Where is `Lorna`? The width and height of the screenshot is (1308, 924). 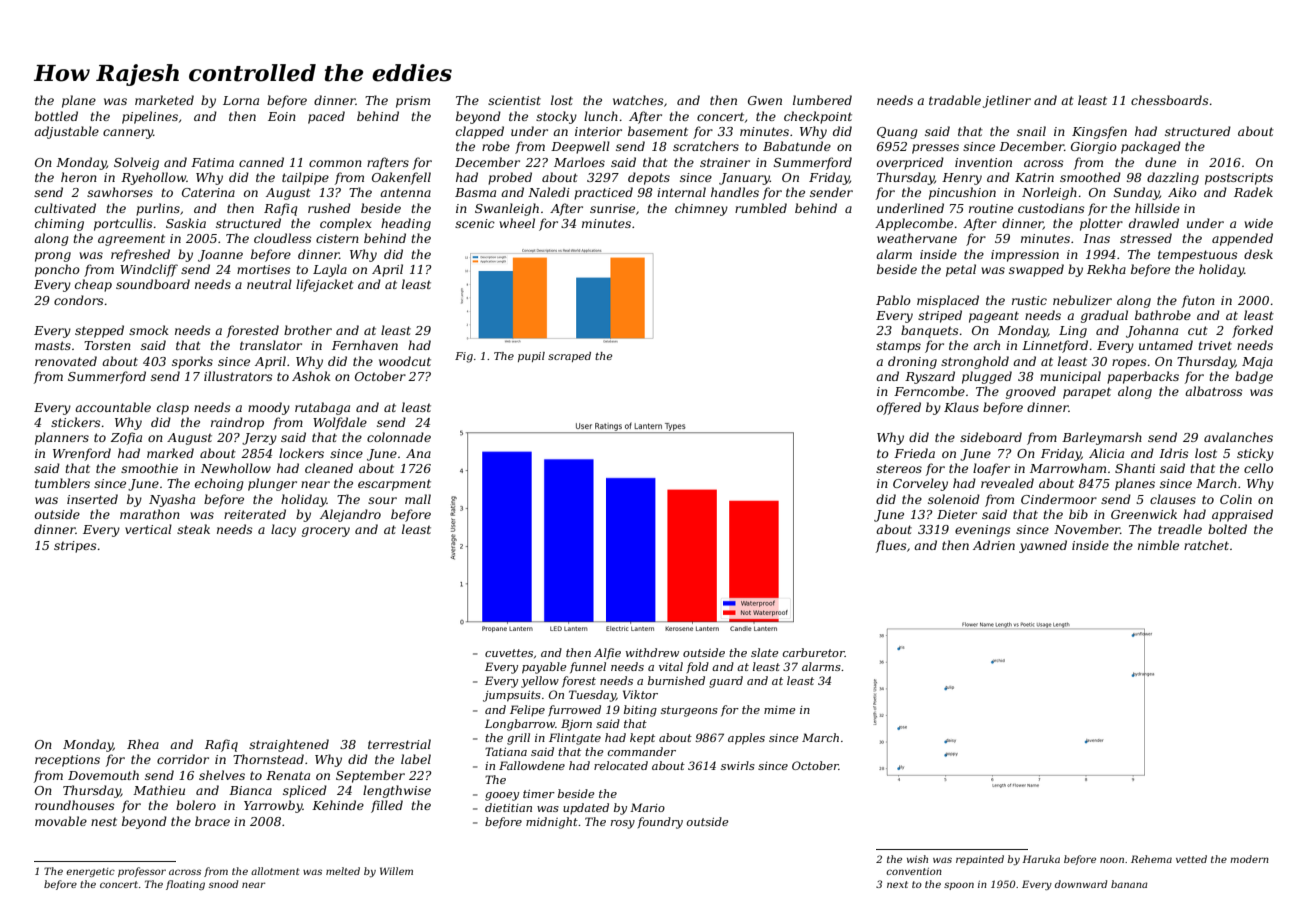 Lorna is located at coordinates (241, 100).
